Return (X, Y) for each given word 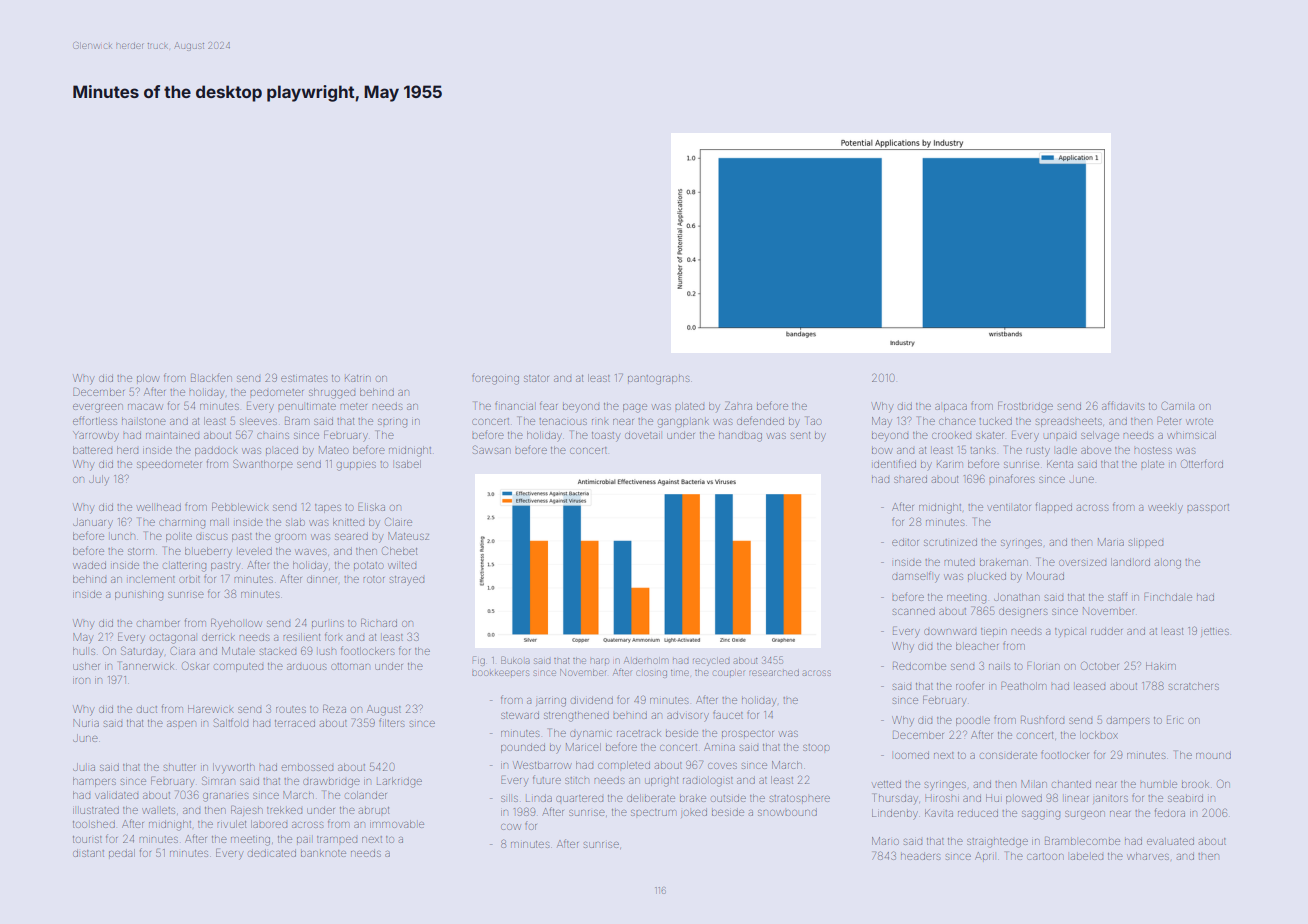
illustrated (96, 810)
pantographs (658, 380)
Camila (1178, 405)
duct (147, 709)
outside (729, 798)
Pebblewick (240, 507)
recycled (711, 662)
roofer (970, 686)
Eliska (371, 507)
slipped (1146, 542)
